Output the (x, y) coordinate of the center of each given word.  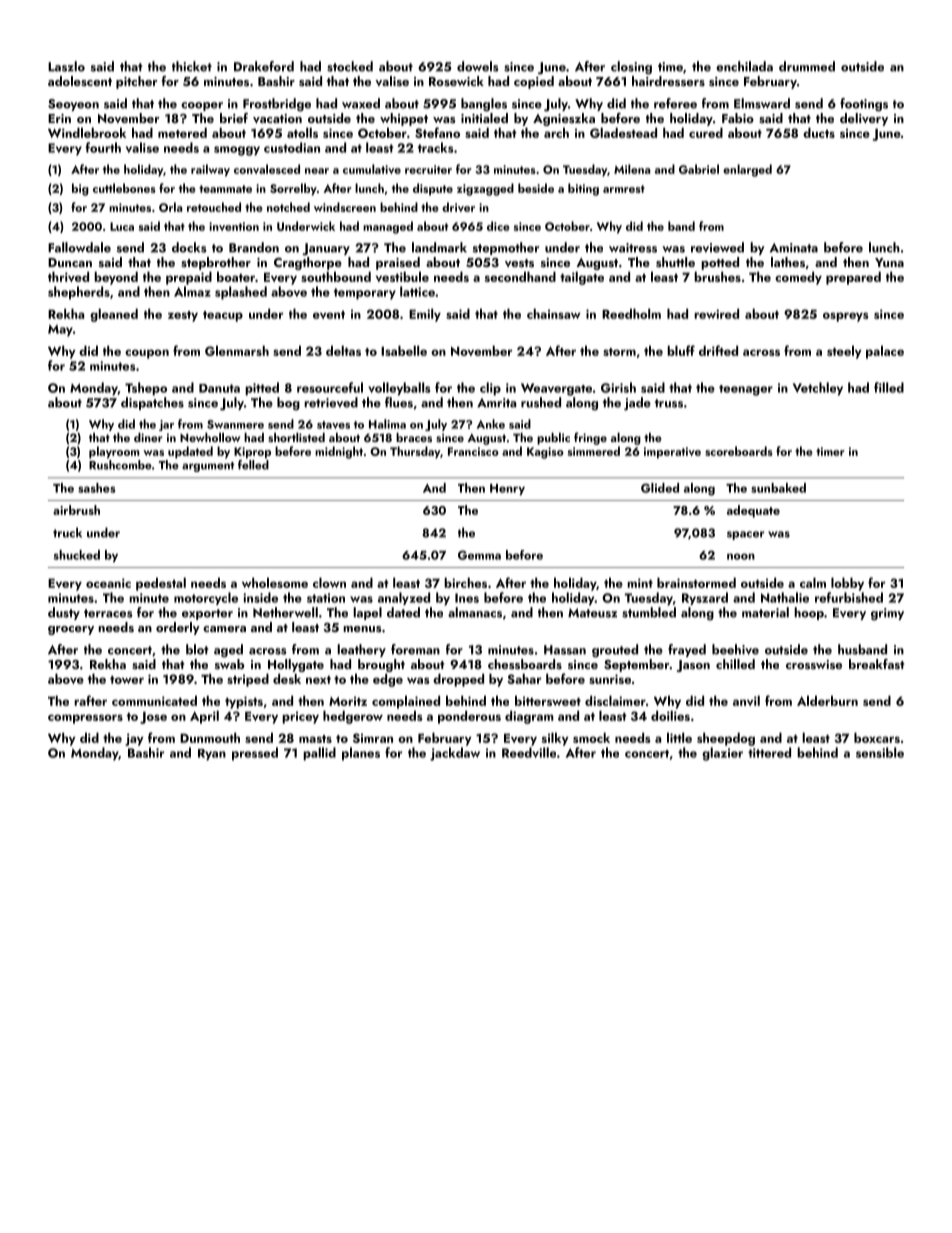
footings (864, 105)
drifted (718, 350)
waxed (361, 103)
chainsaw (554, 313)
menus (362, 629)
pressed (255, 754)
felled (253, 465)
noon (741, 556)
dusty (64, 613)
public (553, 439)
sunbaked (778, 488)
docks (189, 247)
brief (234, 118)
